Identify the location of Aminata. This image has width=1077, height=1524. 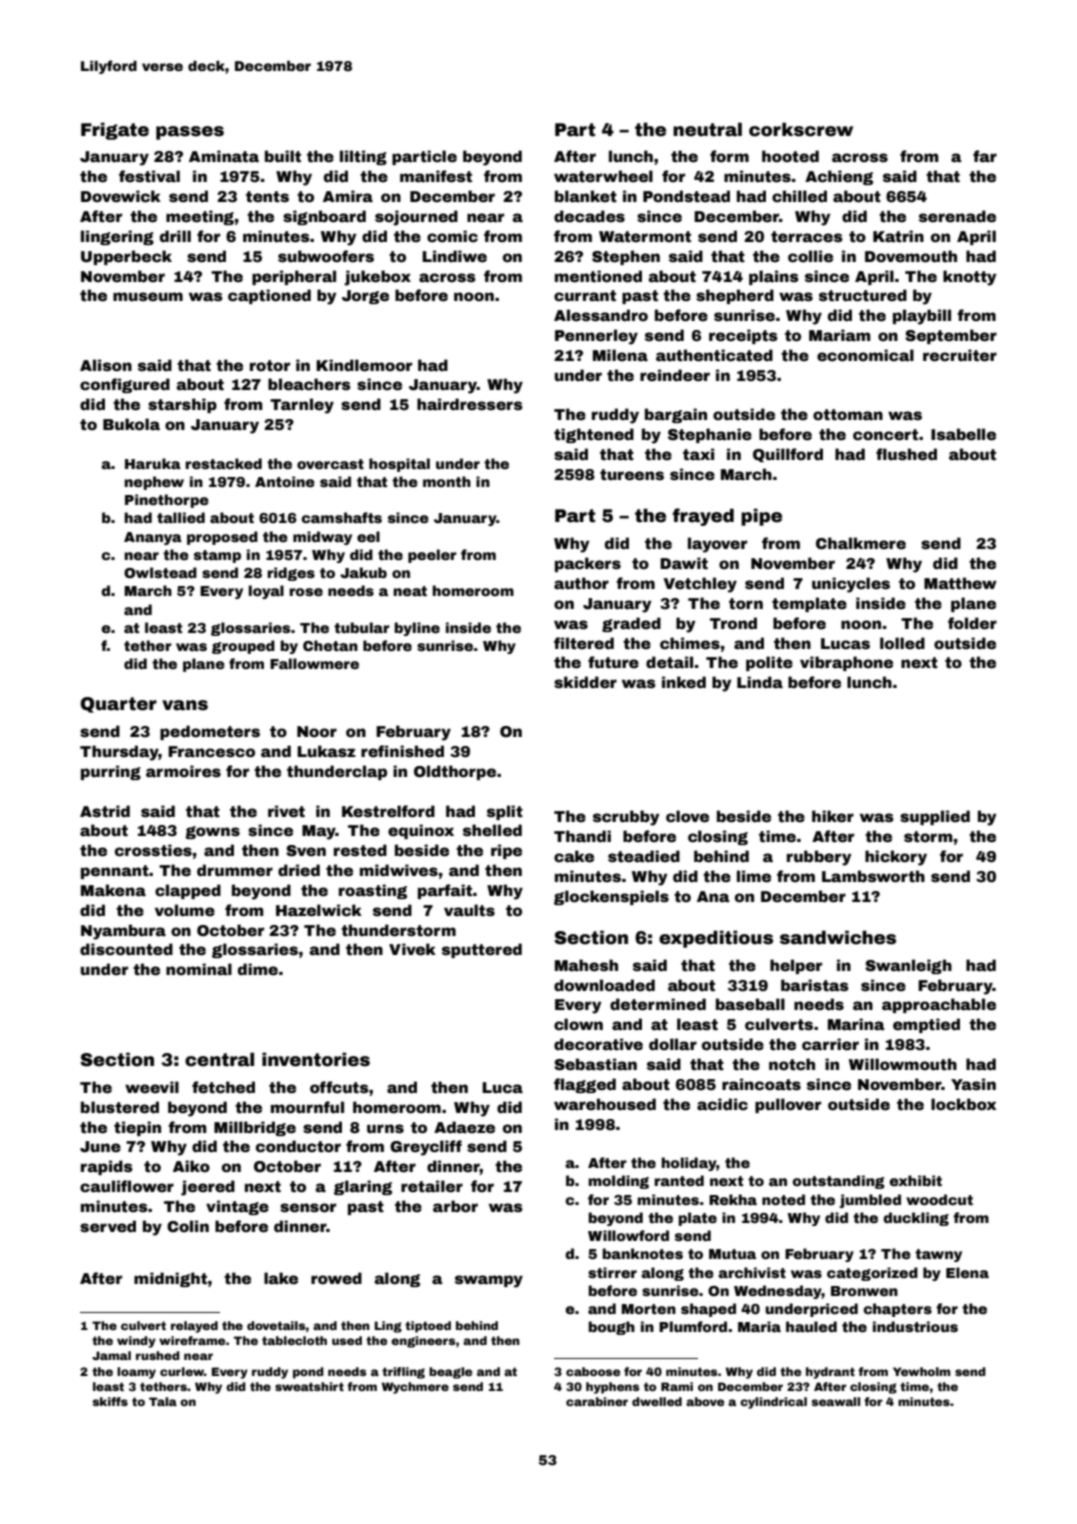
(224, 156).
